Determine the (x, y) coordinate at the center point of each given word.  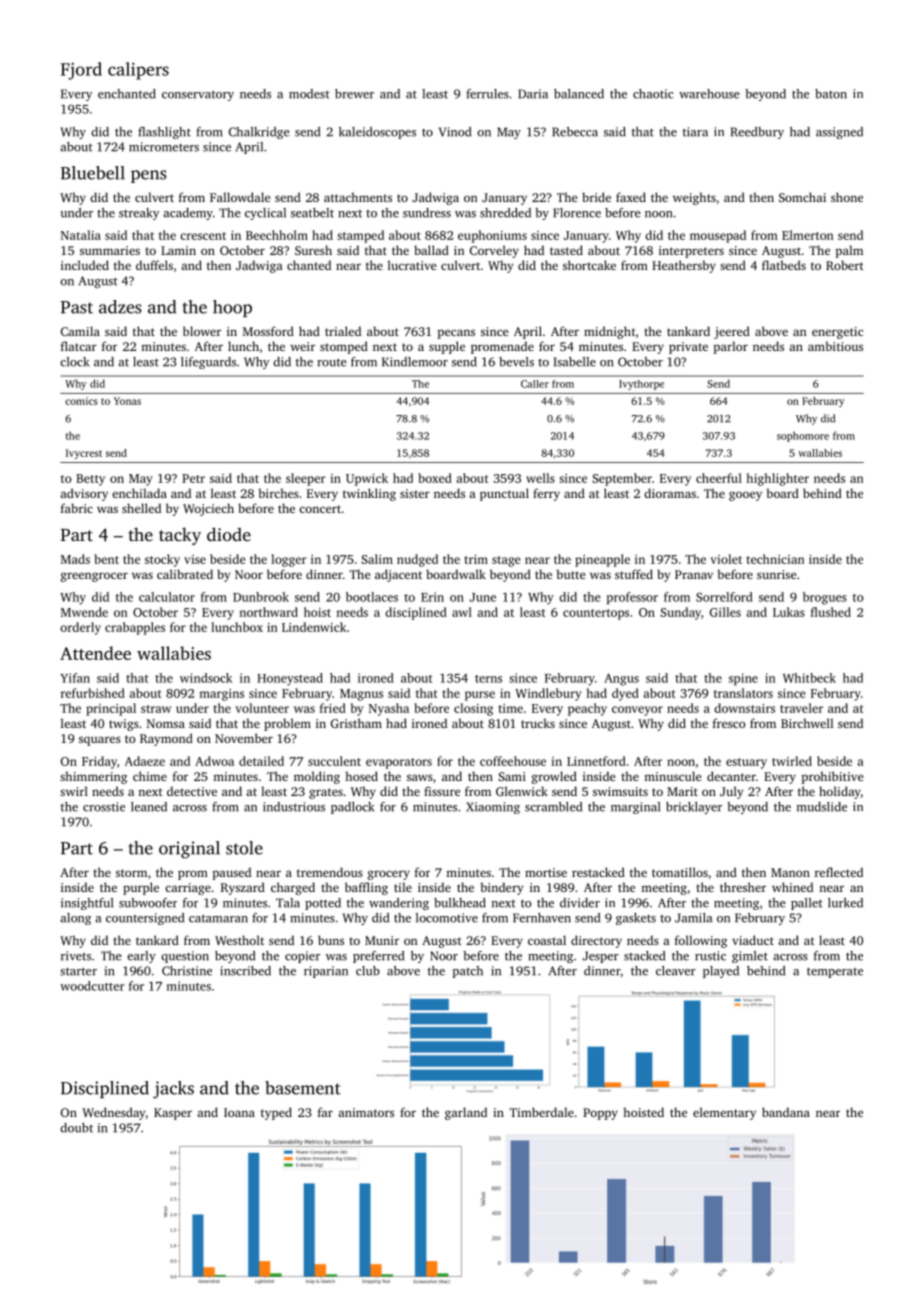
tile (403, 887)
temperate (835, 972)
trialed (343, 331)
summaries (110, 250)
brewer (354, 94)
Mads (75, 559)
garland (466, 1113)
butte (570, 574)
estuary (746, 763)
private (688, 348)
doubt (76, 1128)
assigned (839, 133)
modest (309, 94)
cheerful (719, 478)
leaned (149, 807)
